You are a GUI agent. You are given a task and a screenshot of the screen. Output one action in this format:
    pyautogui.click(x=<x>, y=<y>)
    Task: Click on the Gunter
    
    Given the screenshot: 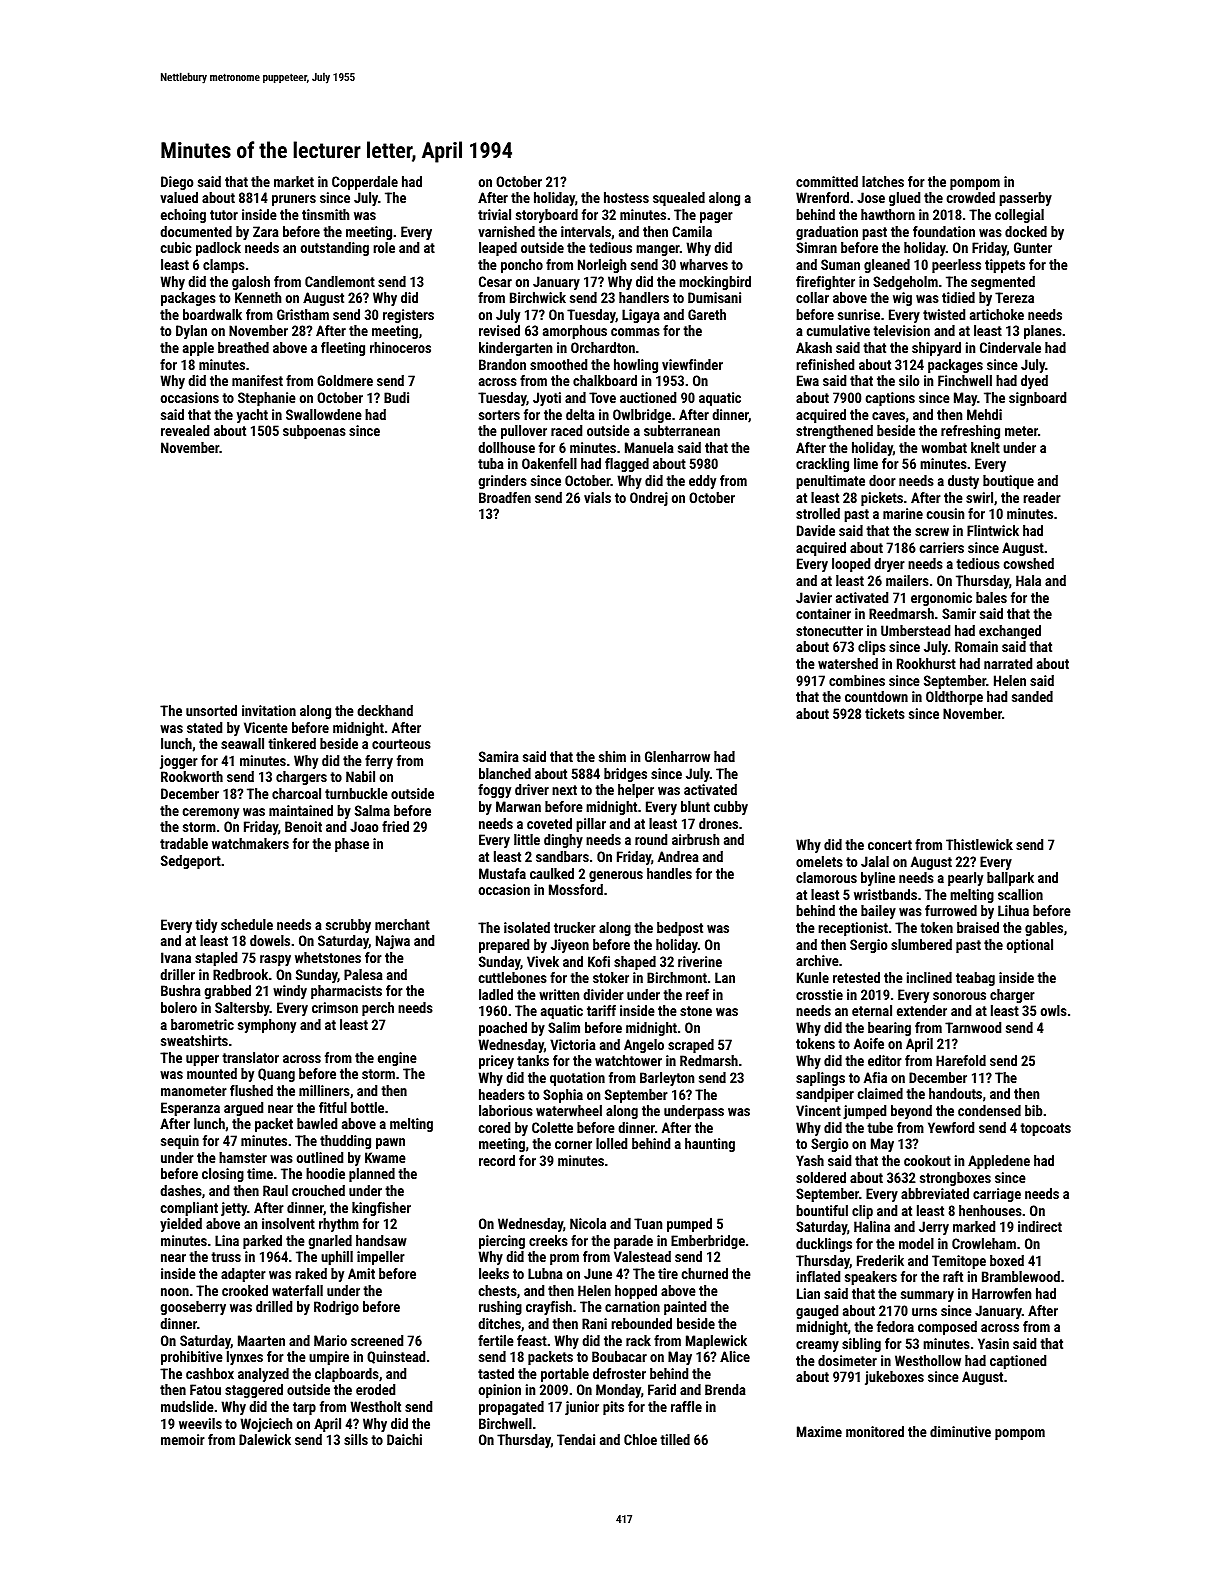 What is the action you would take?
    pyautogui.click(x=1033, y=247)
